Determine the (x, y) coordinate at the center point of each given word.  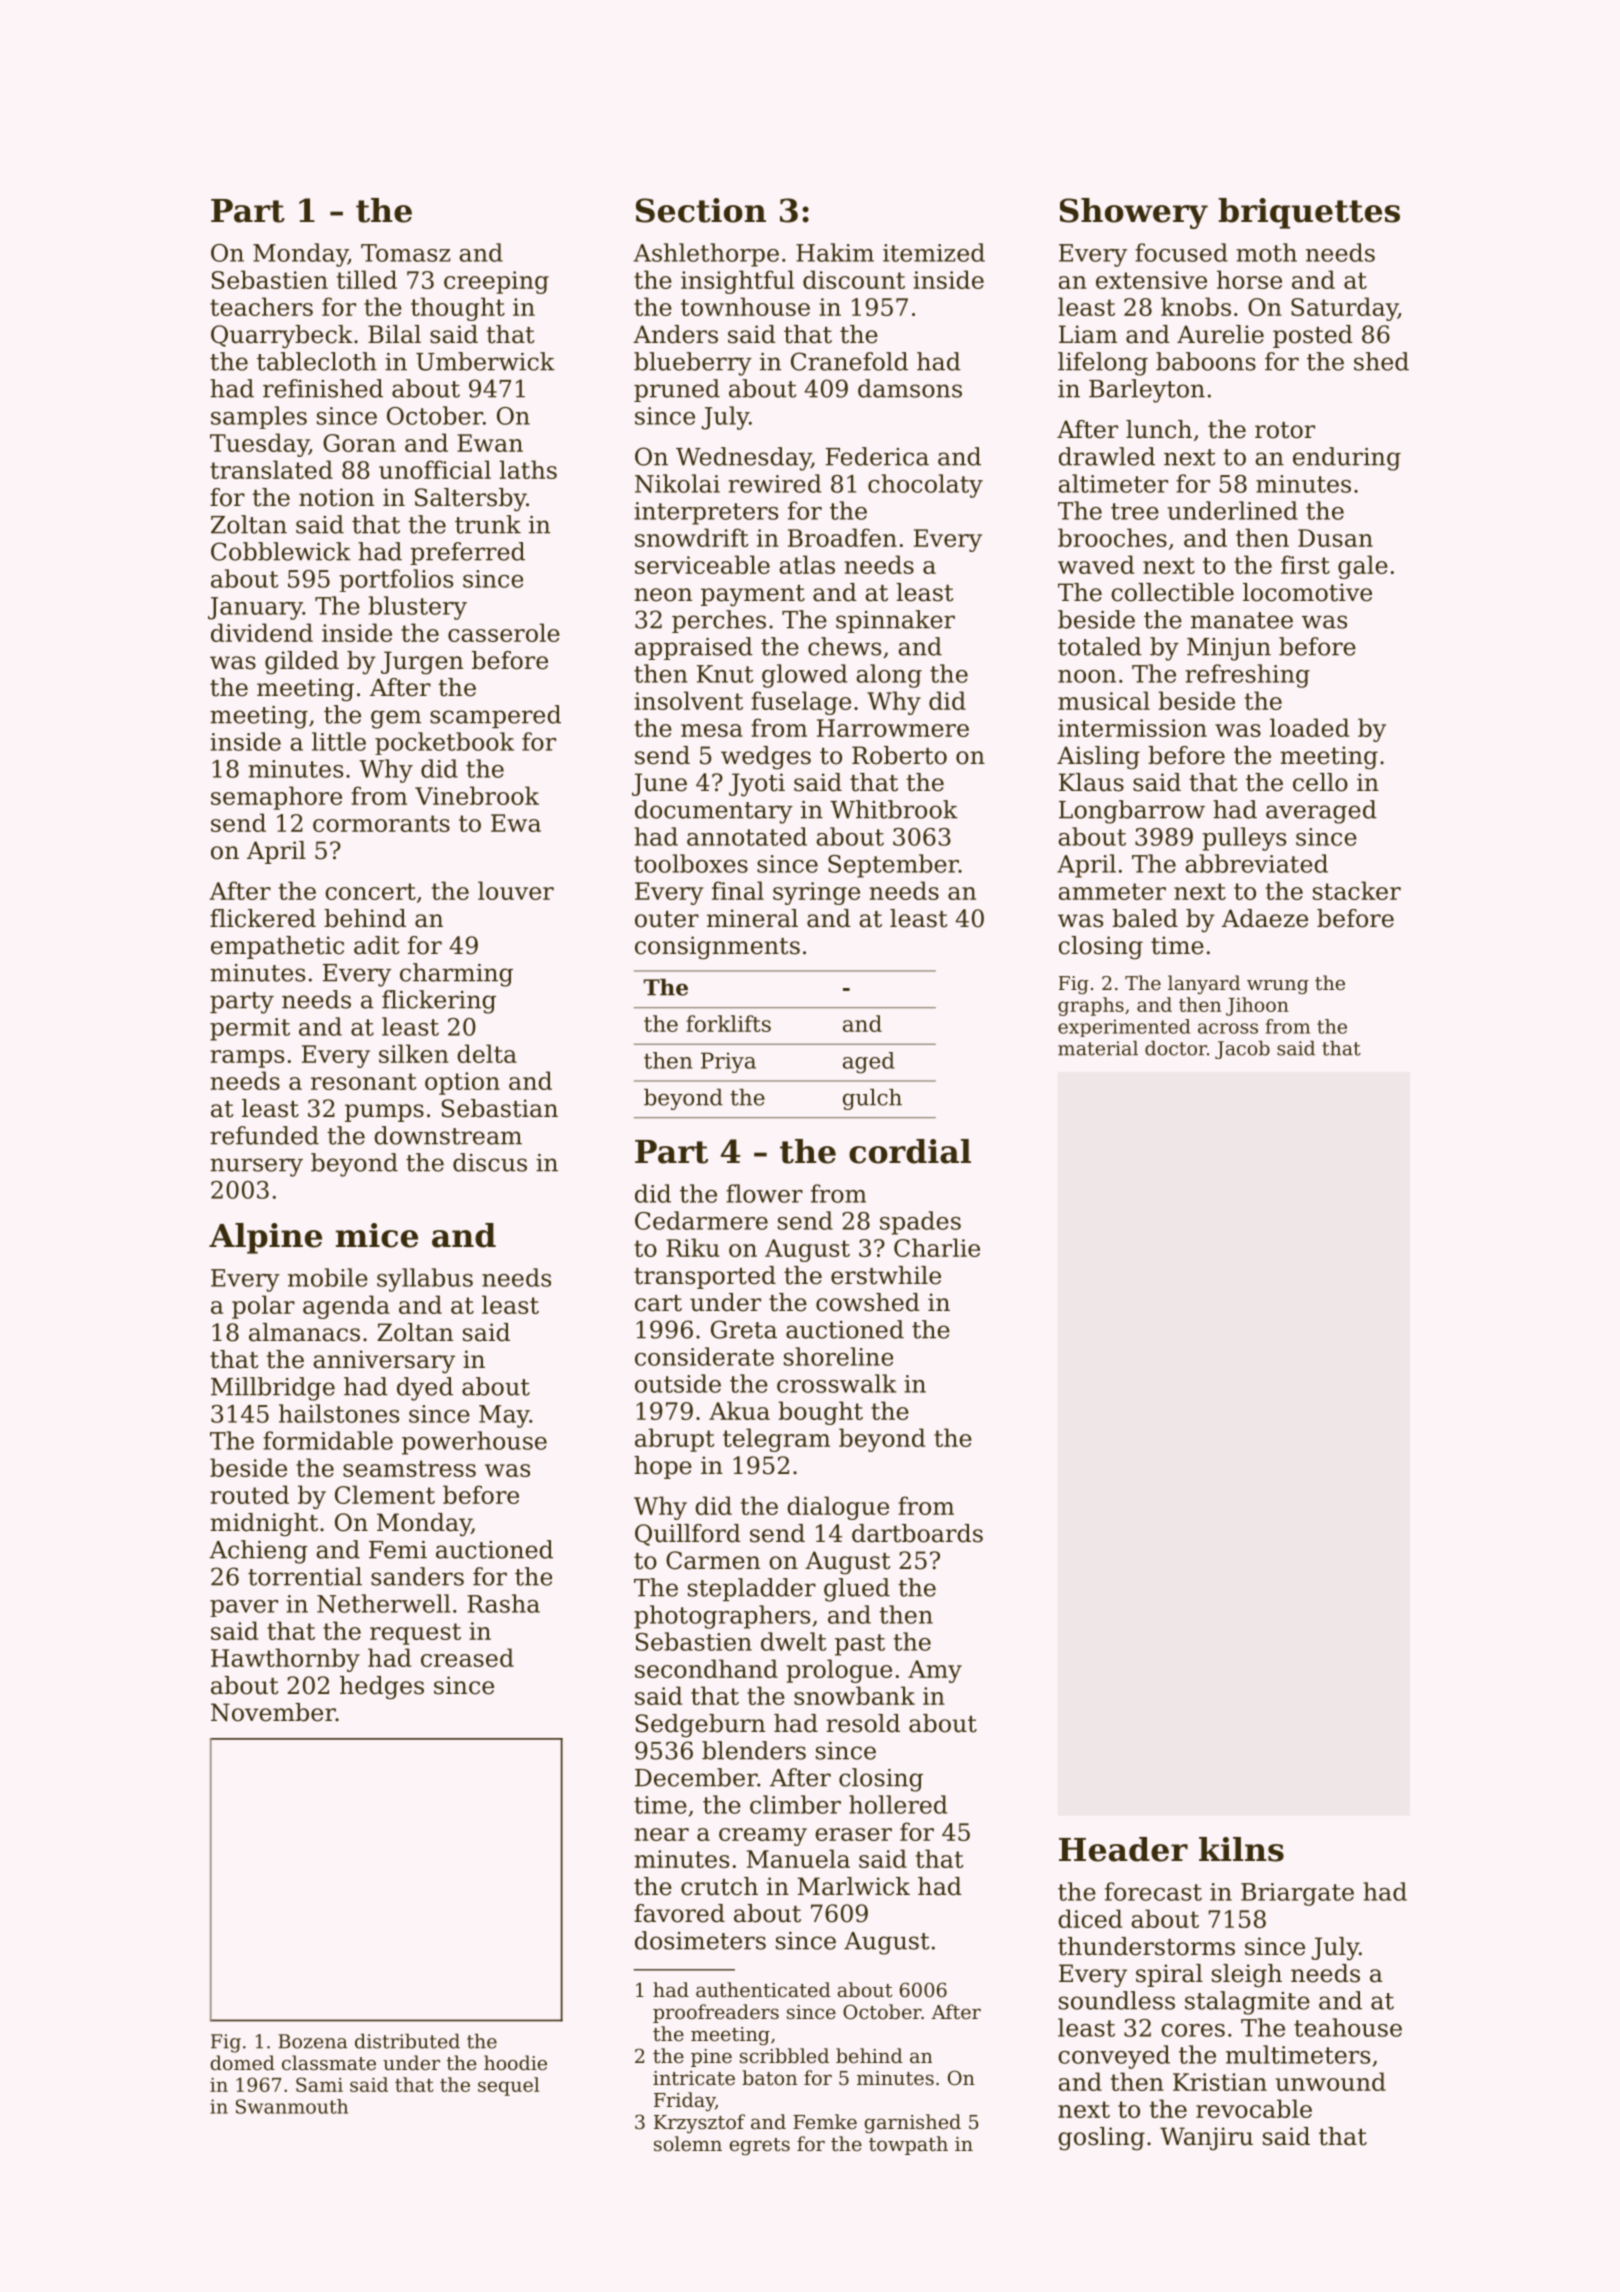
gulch (872, 1099)
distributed (407, 2041)
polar (263, 1307)
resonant (364, 1081)
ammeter (1112, 891)
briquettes (1309, 213)
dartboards (917, 1533)
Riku (693, 1247)
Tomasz (405, 253)
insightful (737, 282)
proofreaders (716, 2013)
